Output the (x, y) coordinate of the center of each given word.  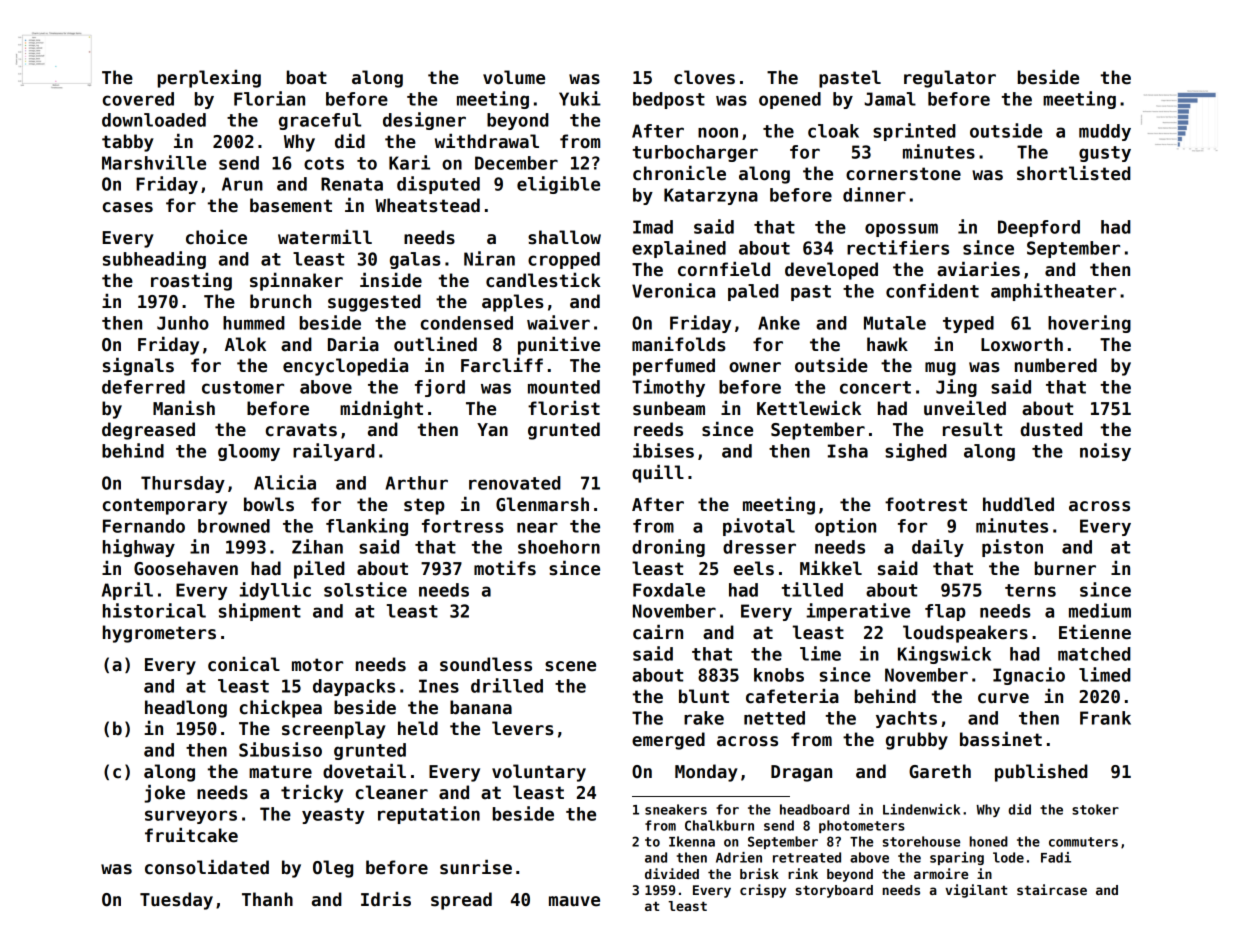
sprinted (914, 132)
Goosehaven (186, 568)
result (972, 429)
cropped (564, 260)
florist (564, 408)
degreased (148, 431)
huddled (1018, 504)
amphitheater (1053, 292)
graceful (320, 121)
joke (164, 794)
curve (1003, 698)
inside (391, 280)
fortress (463, 526)
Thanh (267, 899)
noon (718, 132)
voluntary (539, 773)
